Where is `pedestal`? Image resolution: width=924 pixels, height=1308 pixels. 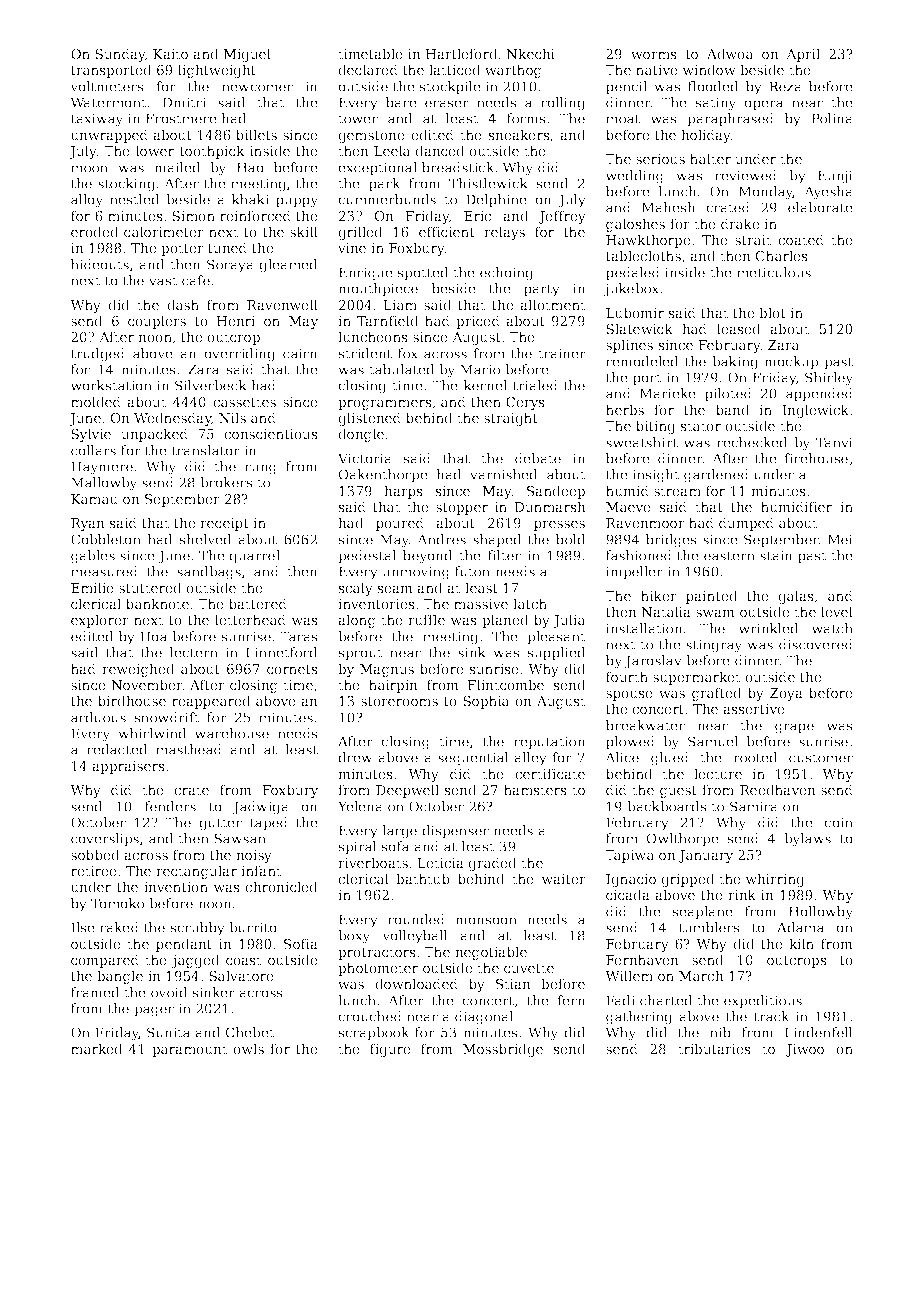 pedestal is located at coordinates (367, 557).
